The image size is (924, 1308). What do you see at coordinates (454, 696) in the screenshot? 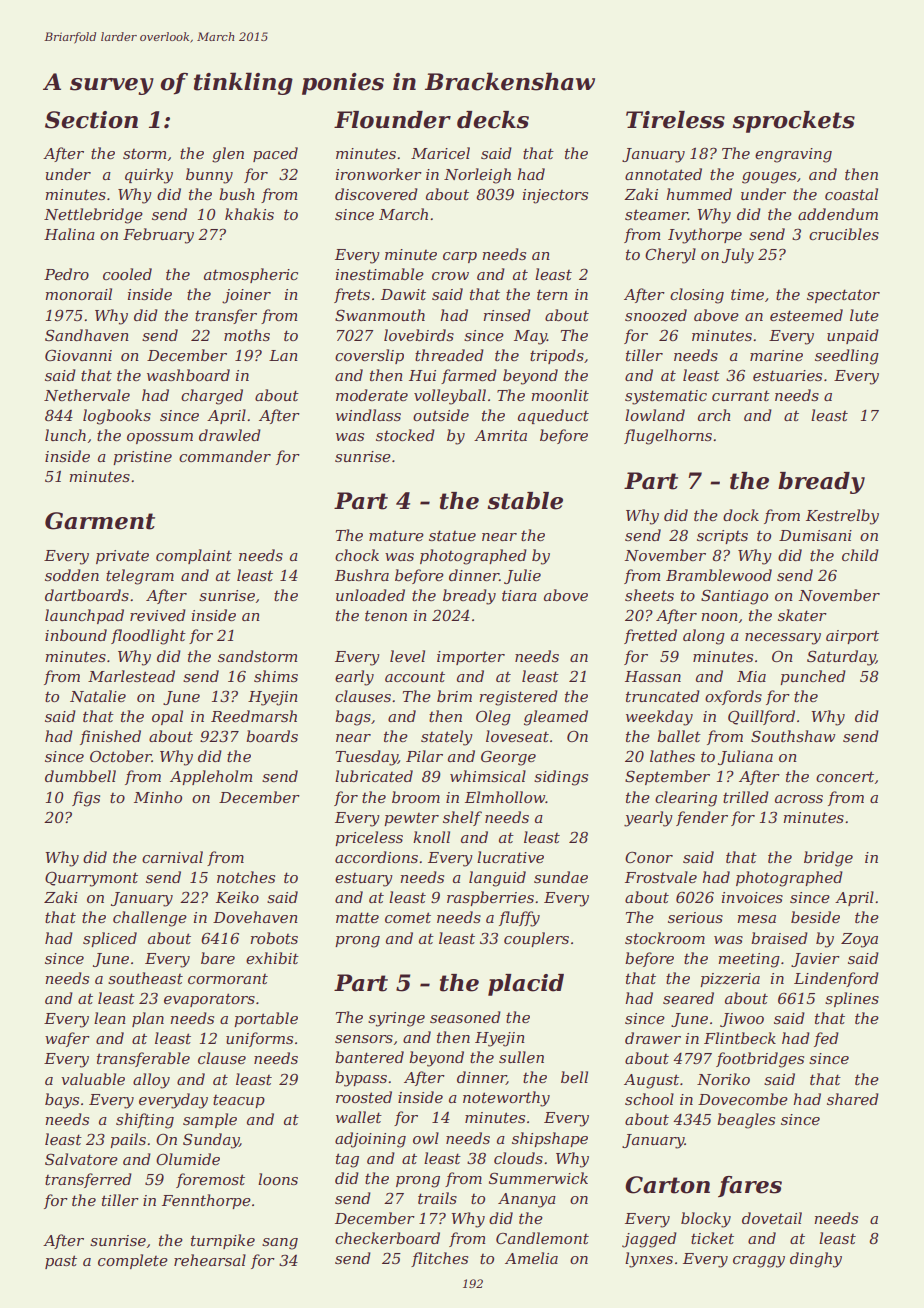
I see `brim` at bounding box center [454, 696].
